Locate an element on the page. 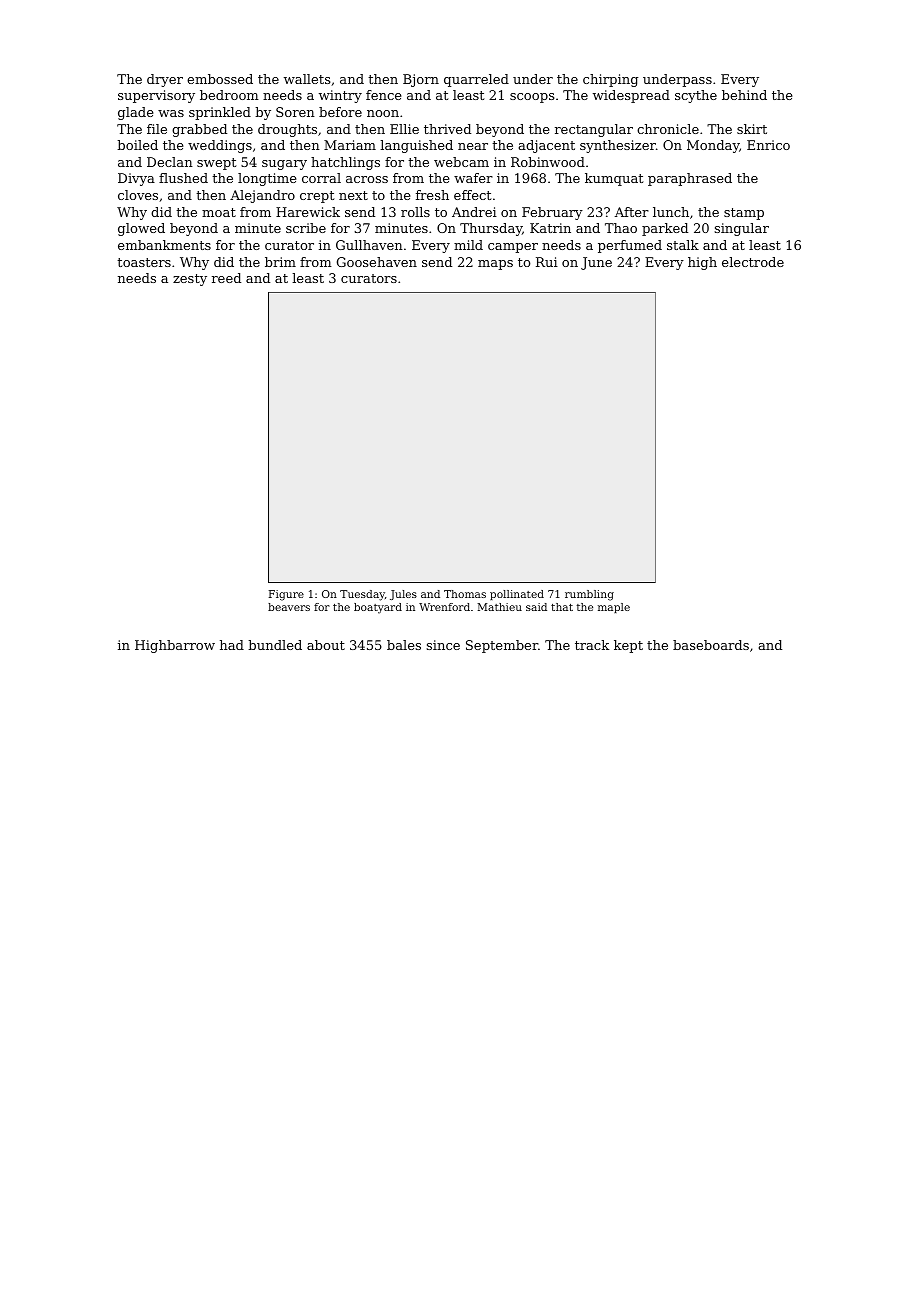  brim is located at coordinates (280, 262).
